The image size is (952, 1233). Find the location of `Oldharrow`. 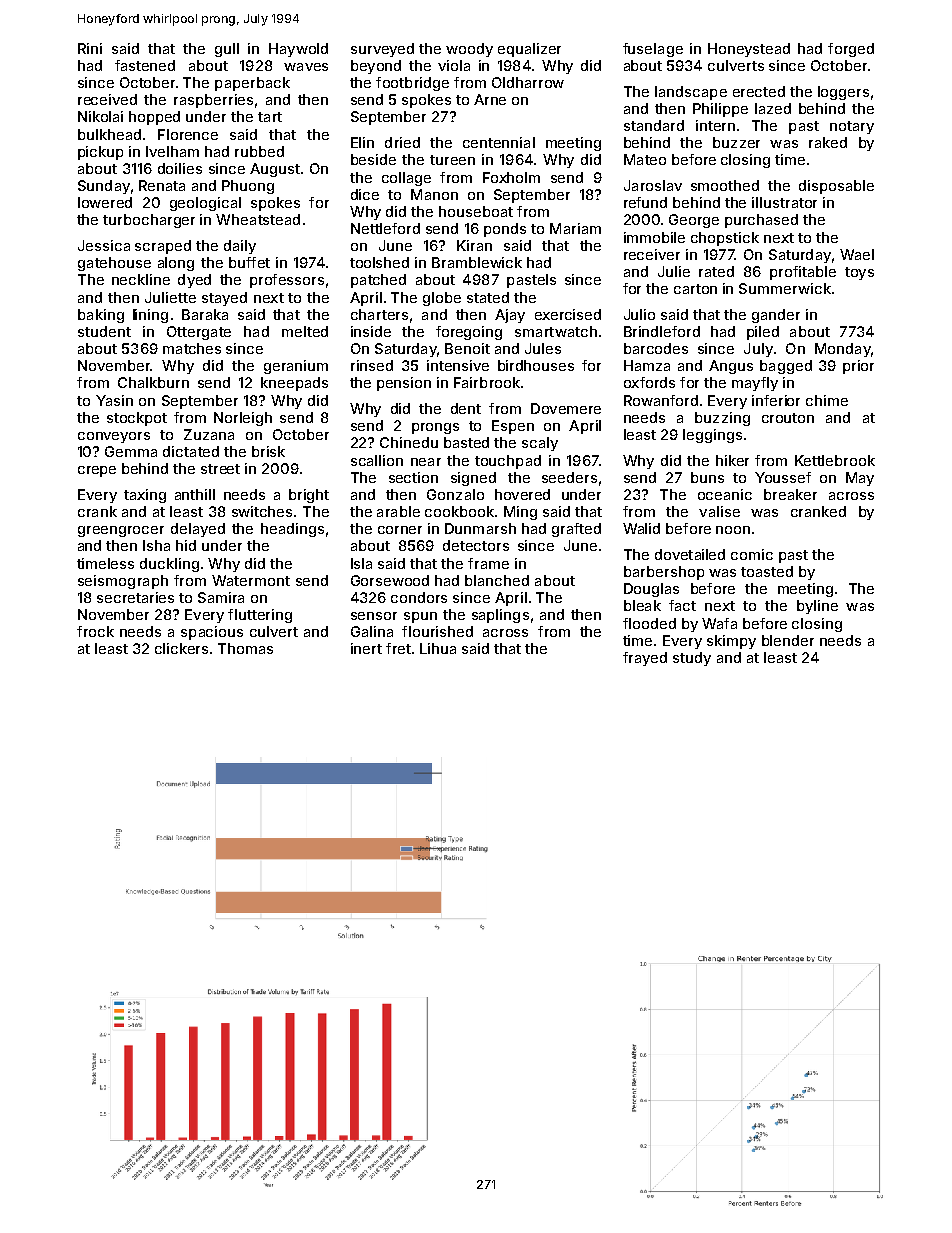

Oldharrow is located at coordinates (528, 82).
